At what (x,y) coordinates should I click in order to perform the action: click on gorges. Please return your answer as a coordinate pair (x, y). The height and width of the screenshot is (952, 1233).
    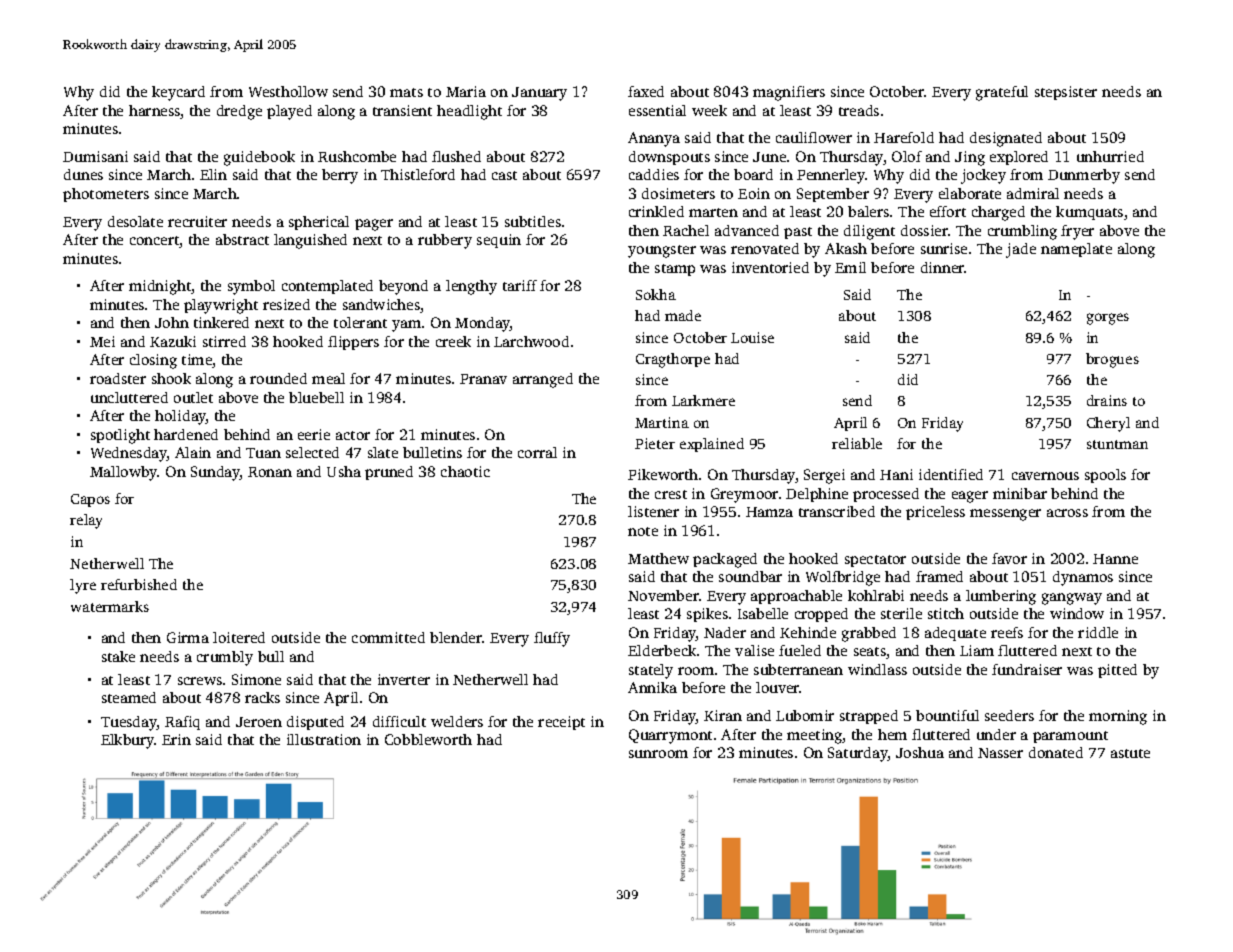
    Looking at the image, I should click on (1108, 319).
